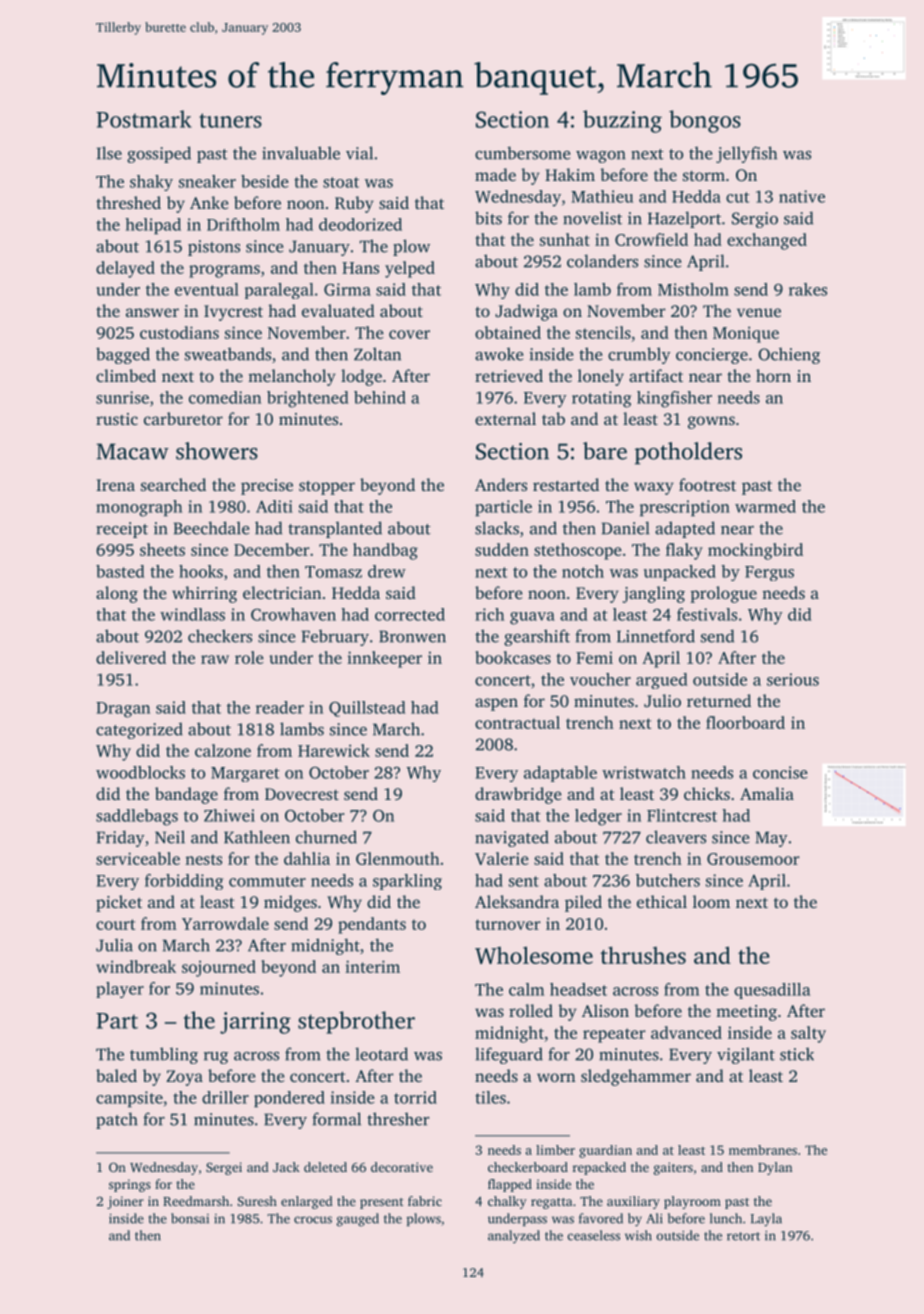 This screenshot has width=924, height=1314. Describe the element at coordinates (230, 120) in the screenshot. I see `tuners` at that location.
